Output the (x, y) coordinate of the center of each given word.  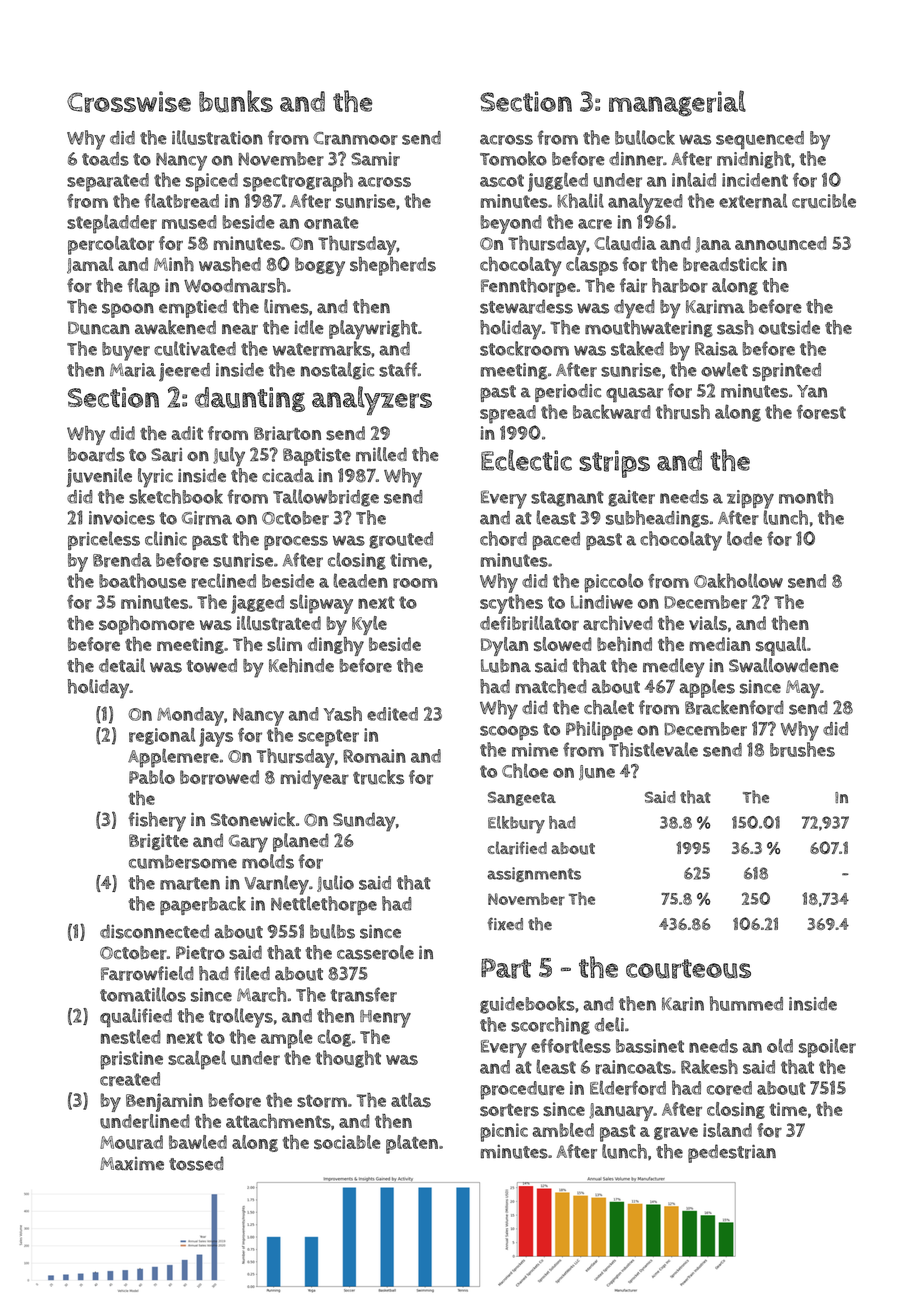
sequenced (760, 140)
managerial (677, 103)
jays (216, 737)
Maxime (132, 1164)
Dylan (504, 646)
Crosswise (129, 102)
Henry (385, 1019)
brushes (802, 749)
